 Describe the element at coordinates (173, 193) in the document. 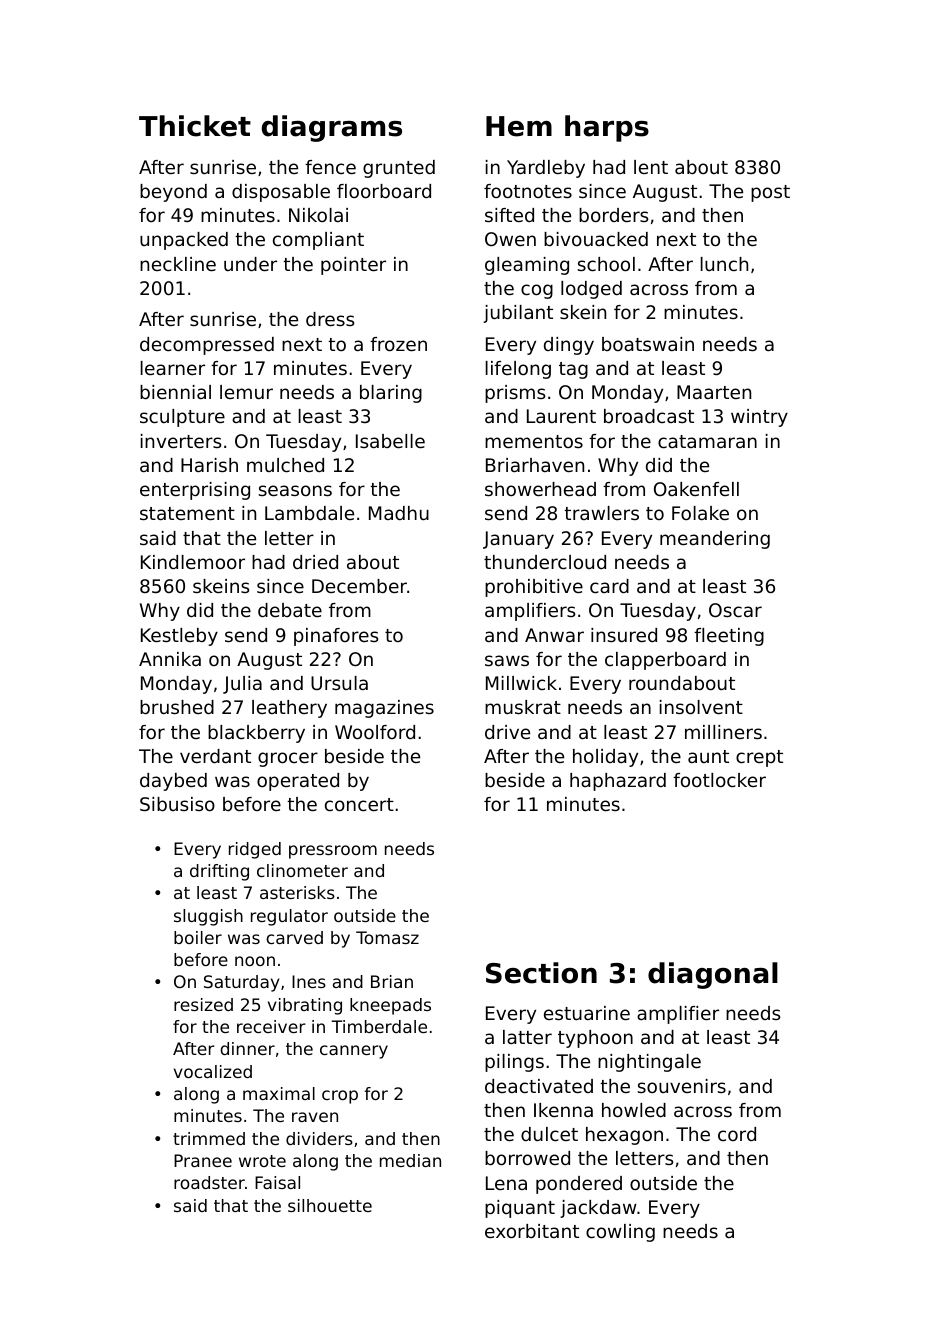

I see `beyond` at that location.
